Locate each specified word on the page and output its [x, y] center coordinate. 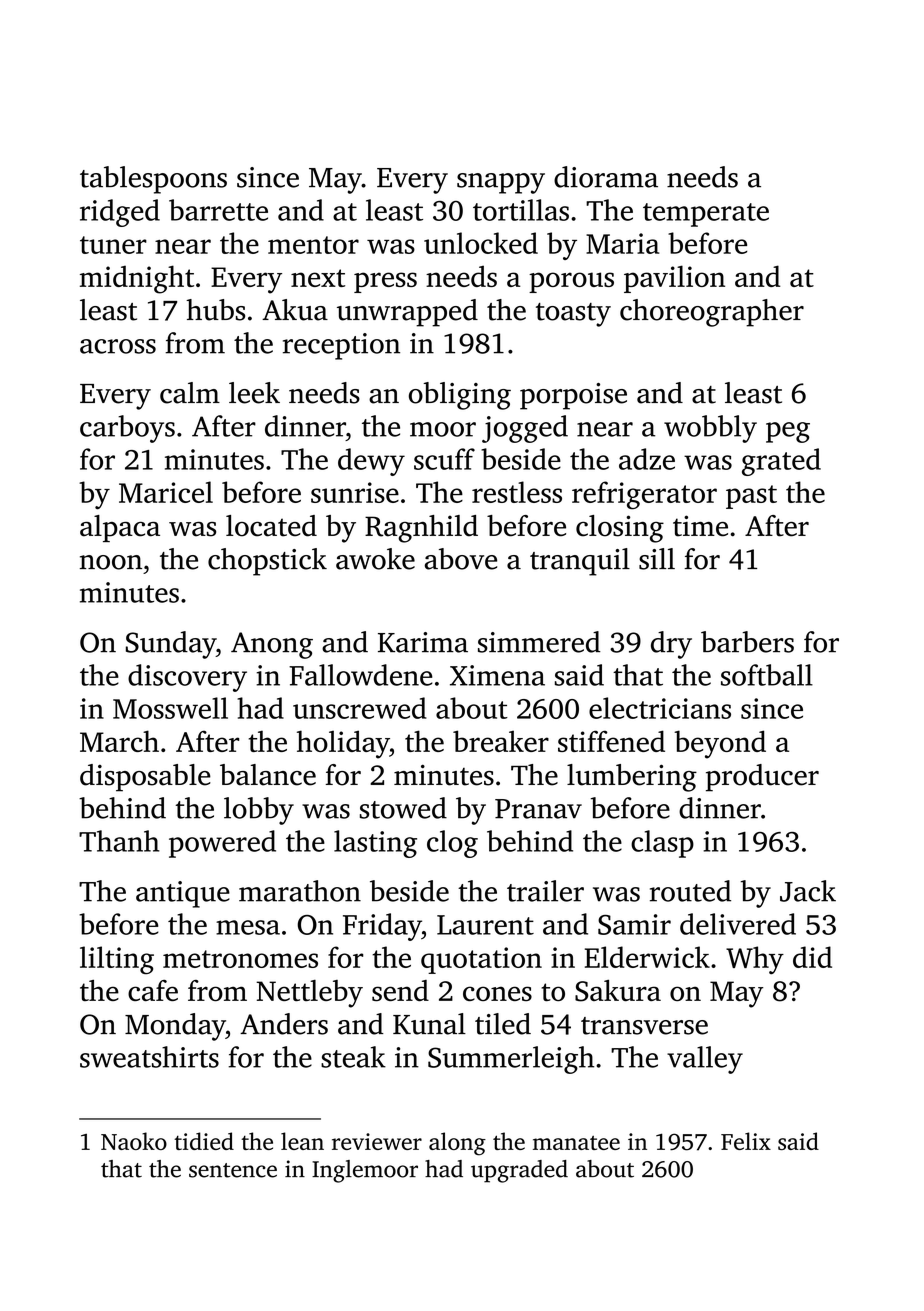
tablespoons [153, 180]
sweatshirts [149, 1057]
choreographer [712, 313]
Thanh [119, 841]
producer [762, 778]
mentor [313, 245]
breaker [501, 741]
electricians [660, 708]
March [119, 741]
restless [517, 492]
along [457, 1144]
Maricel [166, 492]
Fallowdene [361, 675]
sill [657, 559]
